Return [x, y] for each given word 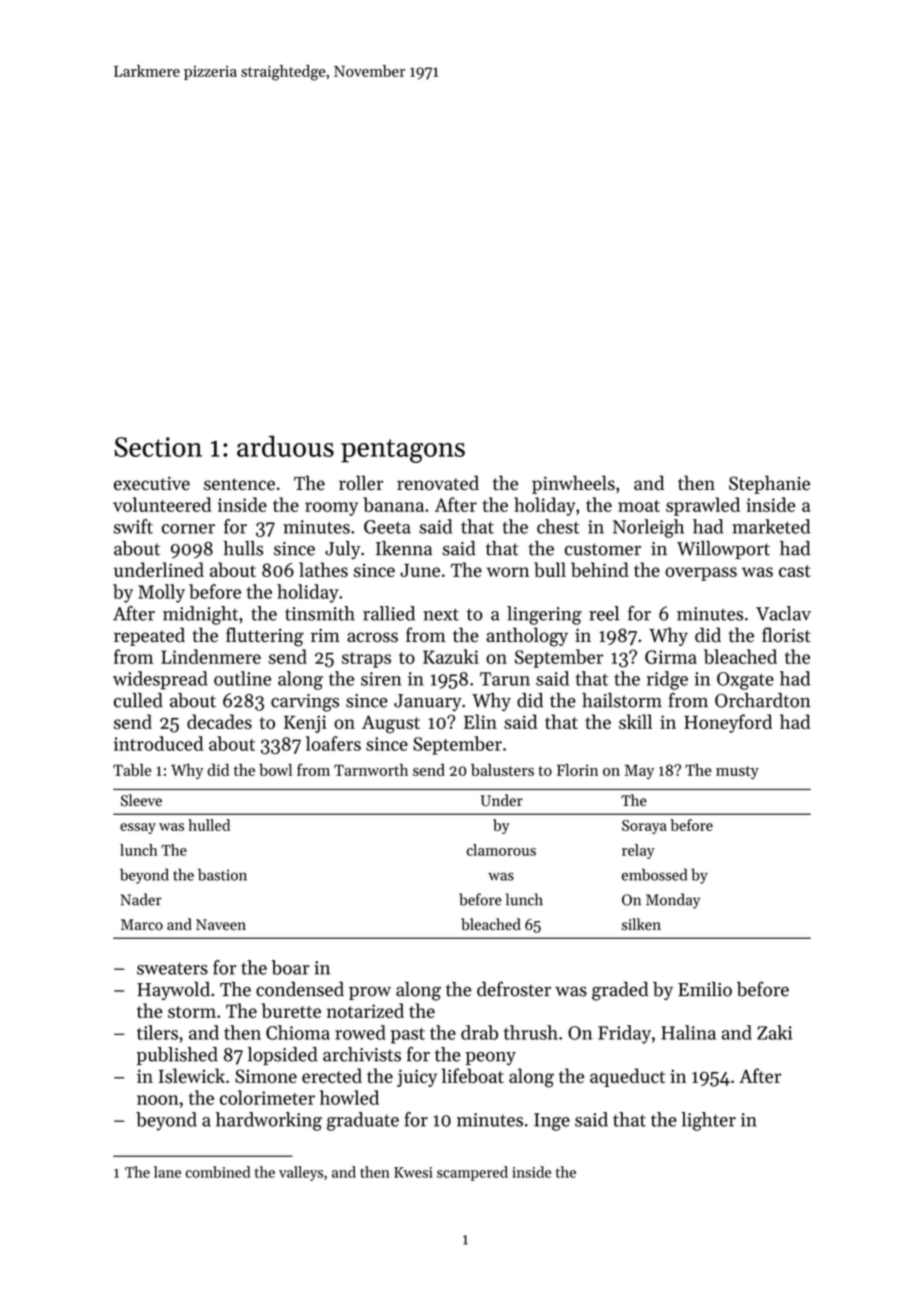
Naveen [221, 924]
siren [381, 679]
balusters [502, 770]
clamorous [501, 850]
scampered [472, 1173]
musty [737, 772]
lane [167, 1172]
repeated [149, 636]
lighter [708, 1121]
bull [550, 569]
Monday [673, 901]
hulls [243, 548]
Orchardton [763, 700]
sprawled [703, 506]
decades [219, 721]
